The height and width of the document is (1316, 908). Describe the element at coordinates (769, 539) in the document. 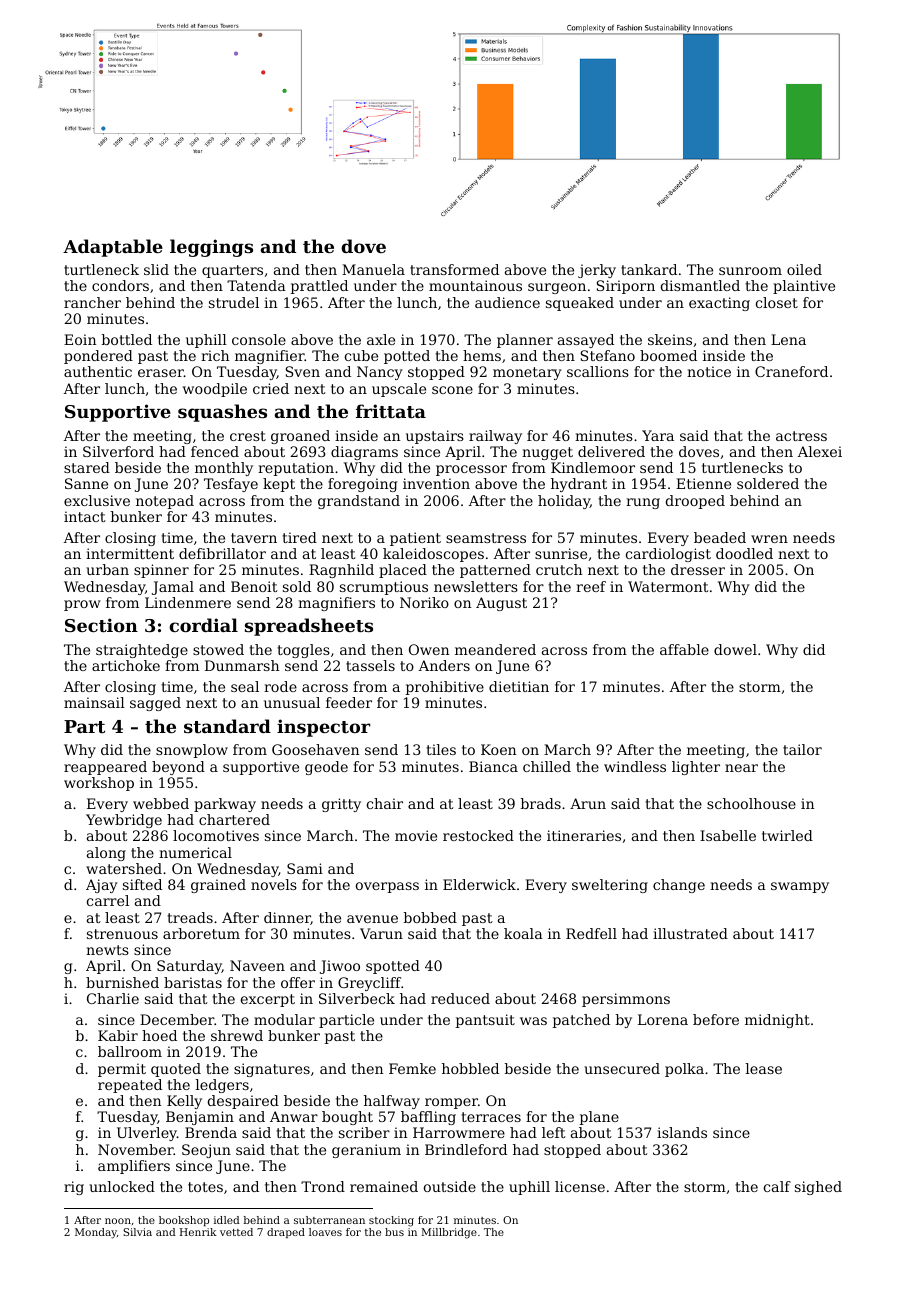

I see `wren` at that location.
